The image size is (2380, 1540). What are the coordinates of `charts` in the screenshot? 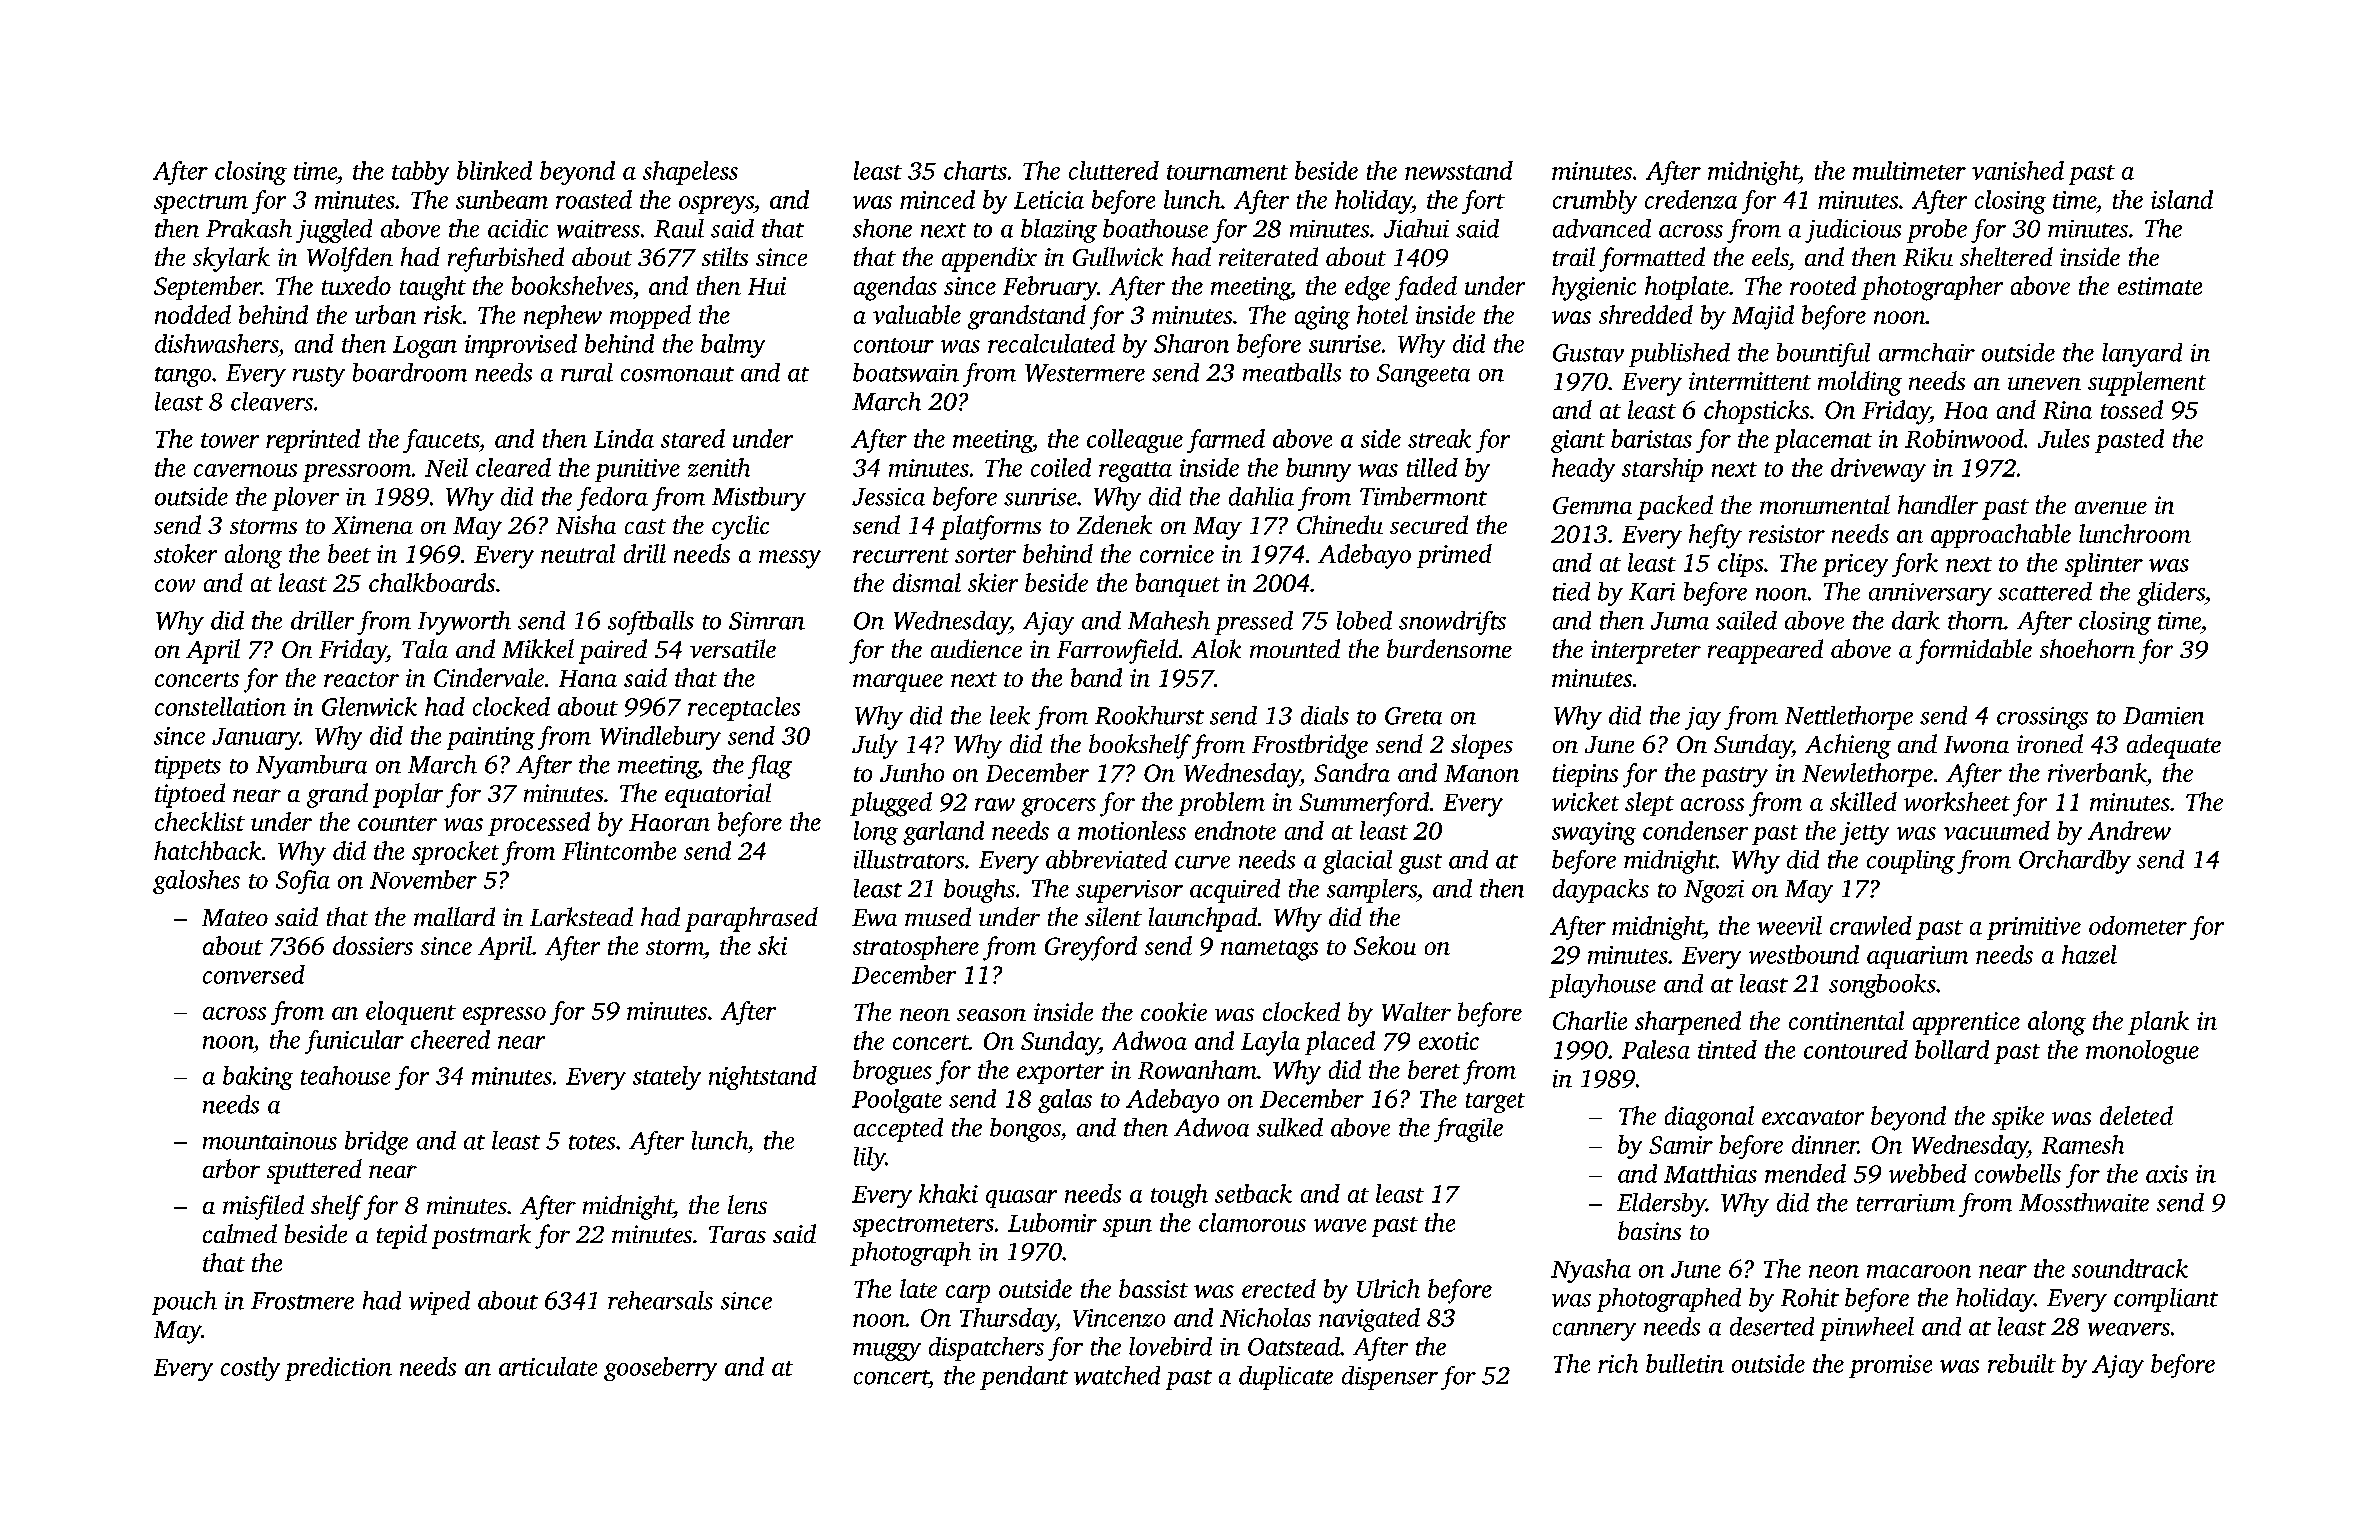 It's located at (975, 170).
